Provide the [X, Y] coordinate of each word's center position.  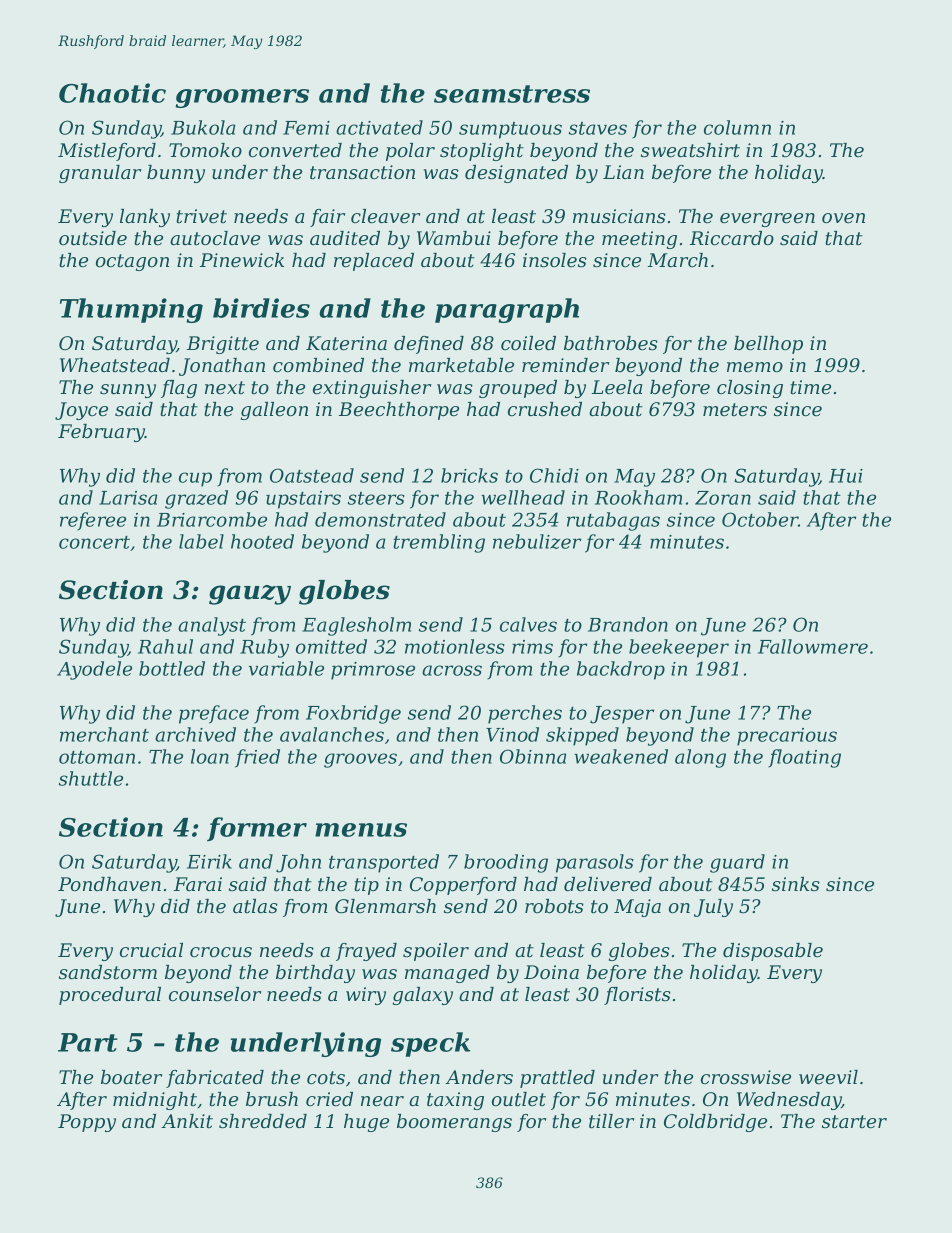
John [298, 863]
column [737, 127]
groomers [242, 98]
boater [131, 1077]
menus [361, 830]
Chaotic [112, 93]
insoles [555, 260]
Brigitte [223, 345]
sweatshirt [690, 150]
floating [804, 758]
